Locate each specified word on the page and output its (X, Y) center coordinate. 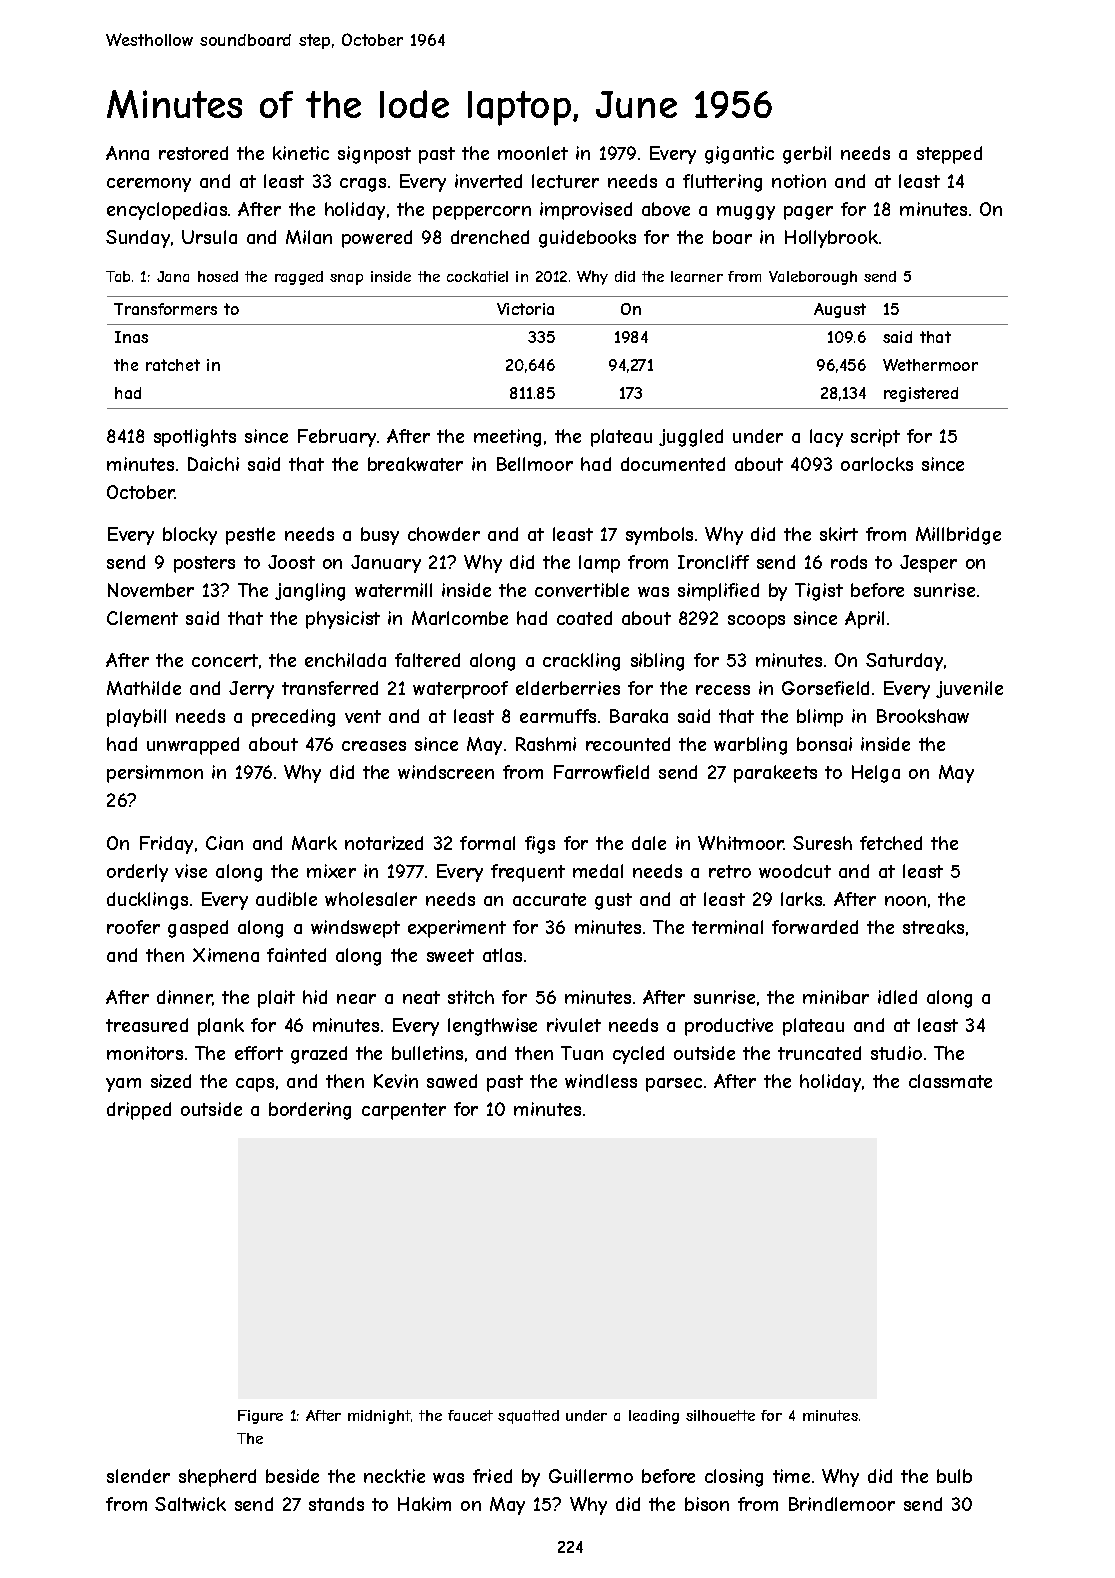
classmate (950, 1081)
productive (729, 1027)
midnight (379, 1417)
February (337, 438)
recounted (628, 744)
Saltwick (190, 1504)
